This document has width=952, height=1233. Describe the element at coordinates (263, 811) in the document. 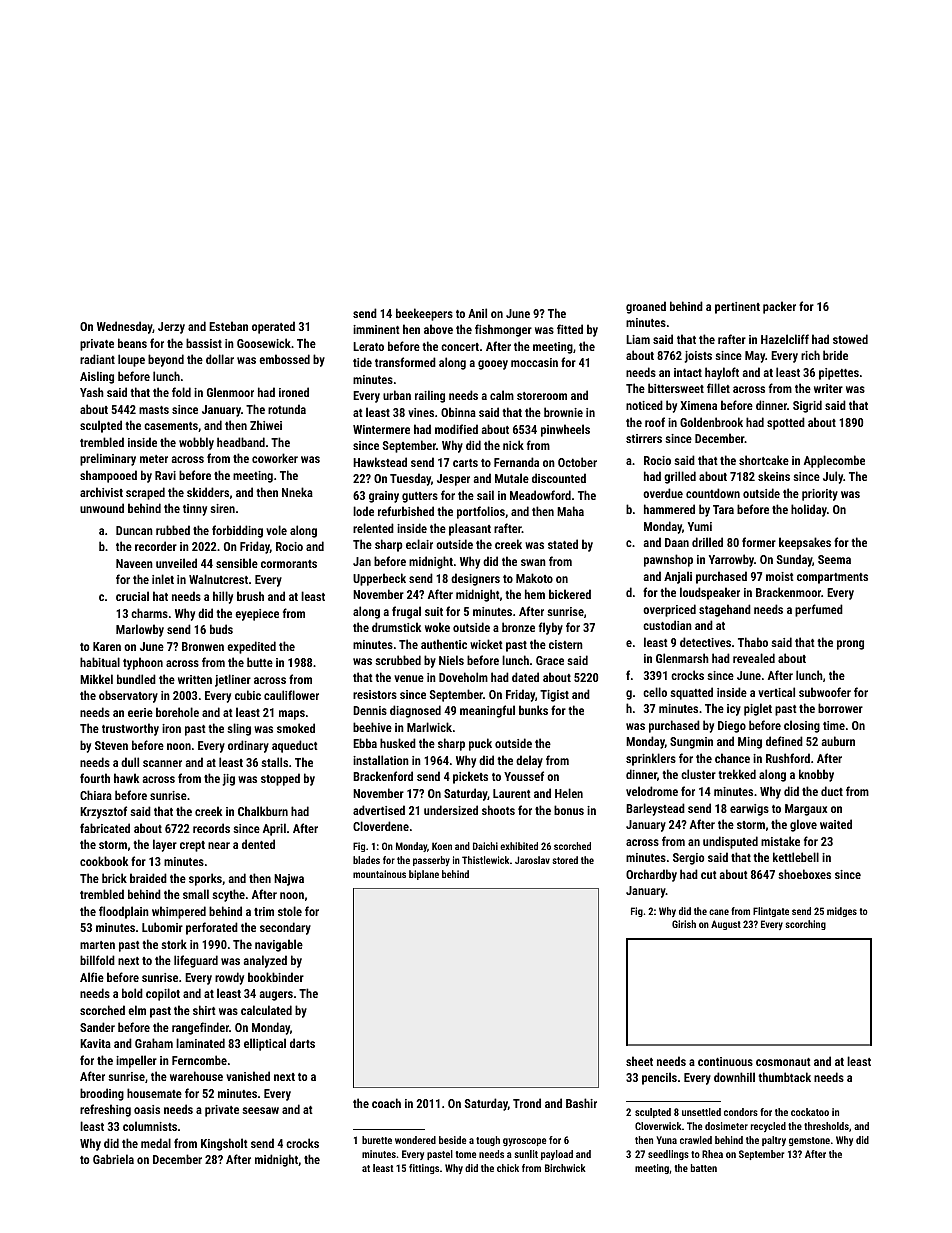

I see `Chalkburn` at that location.
